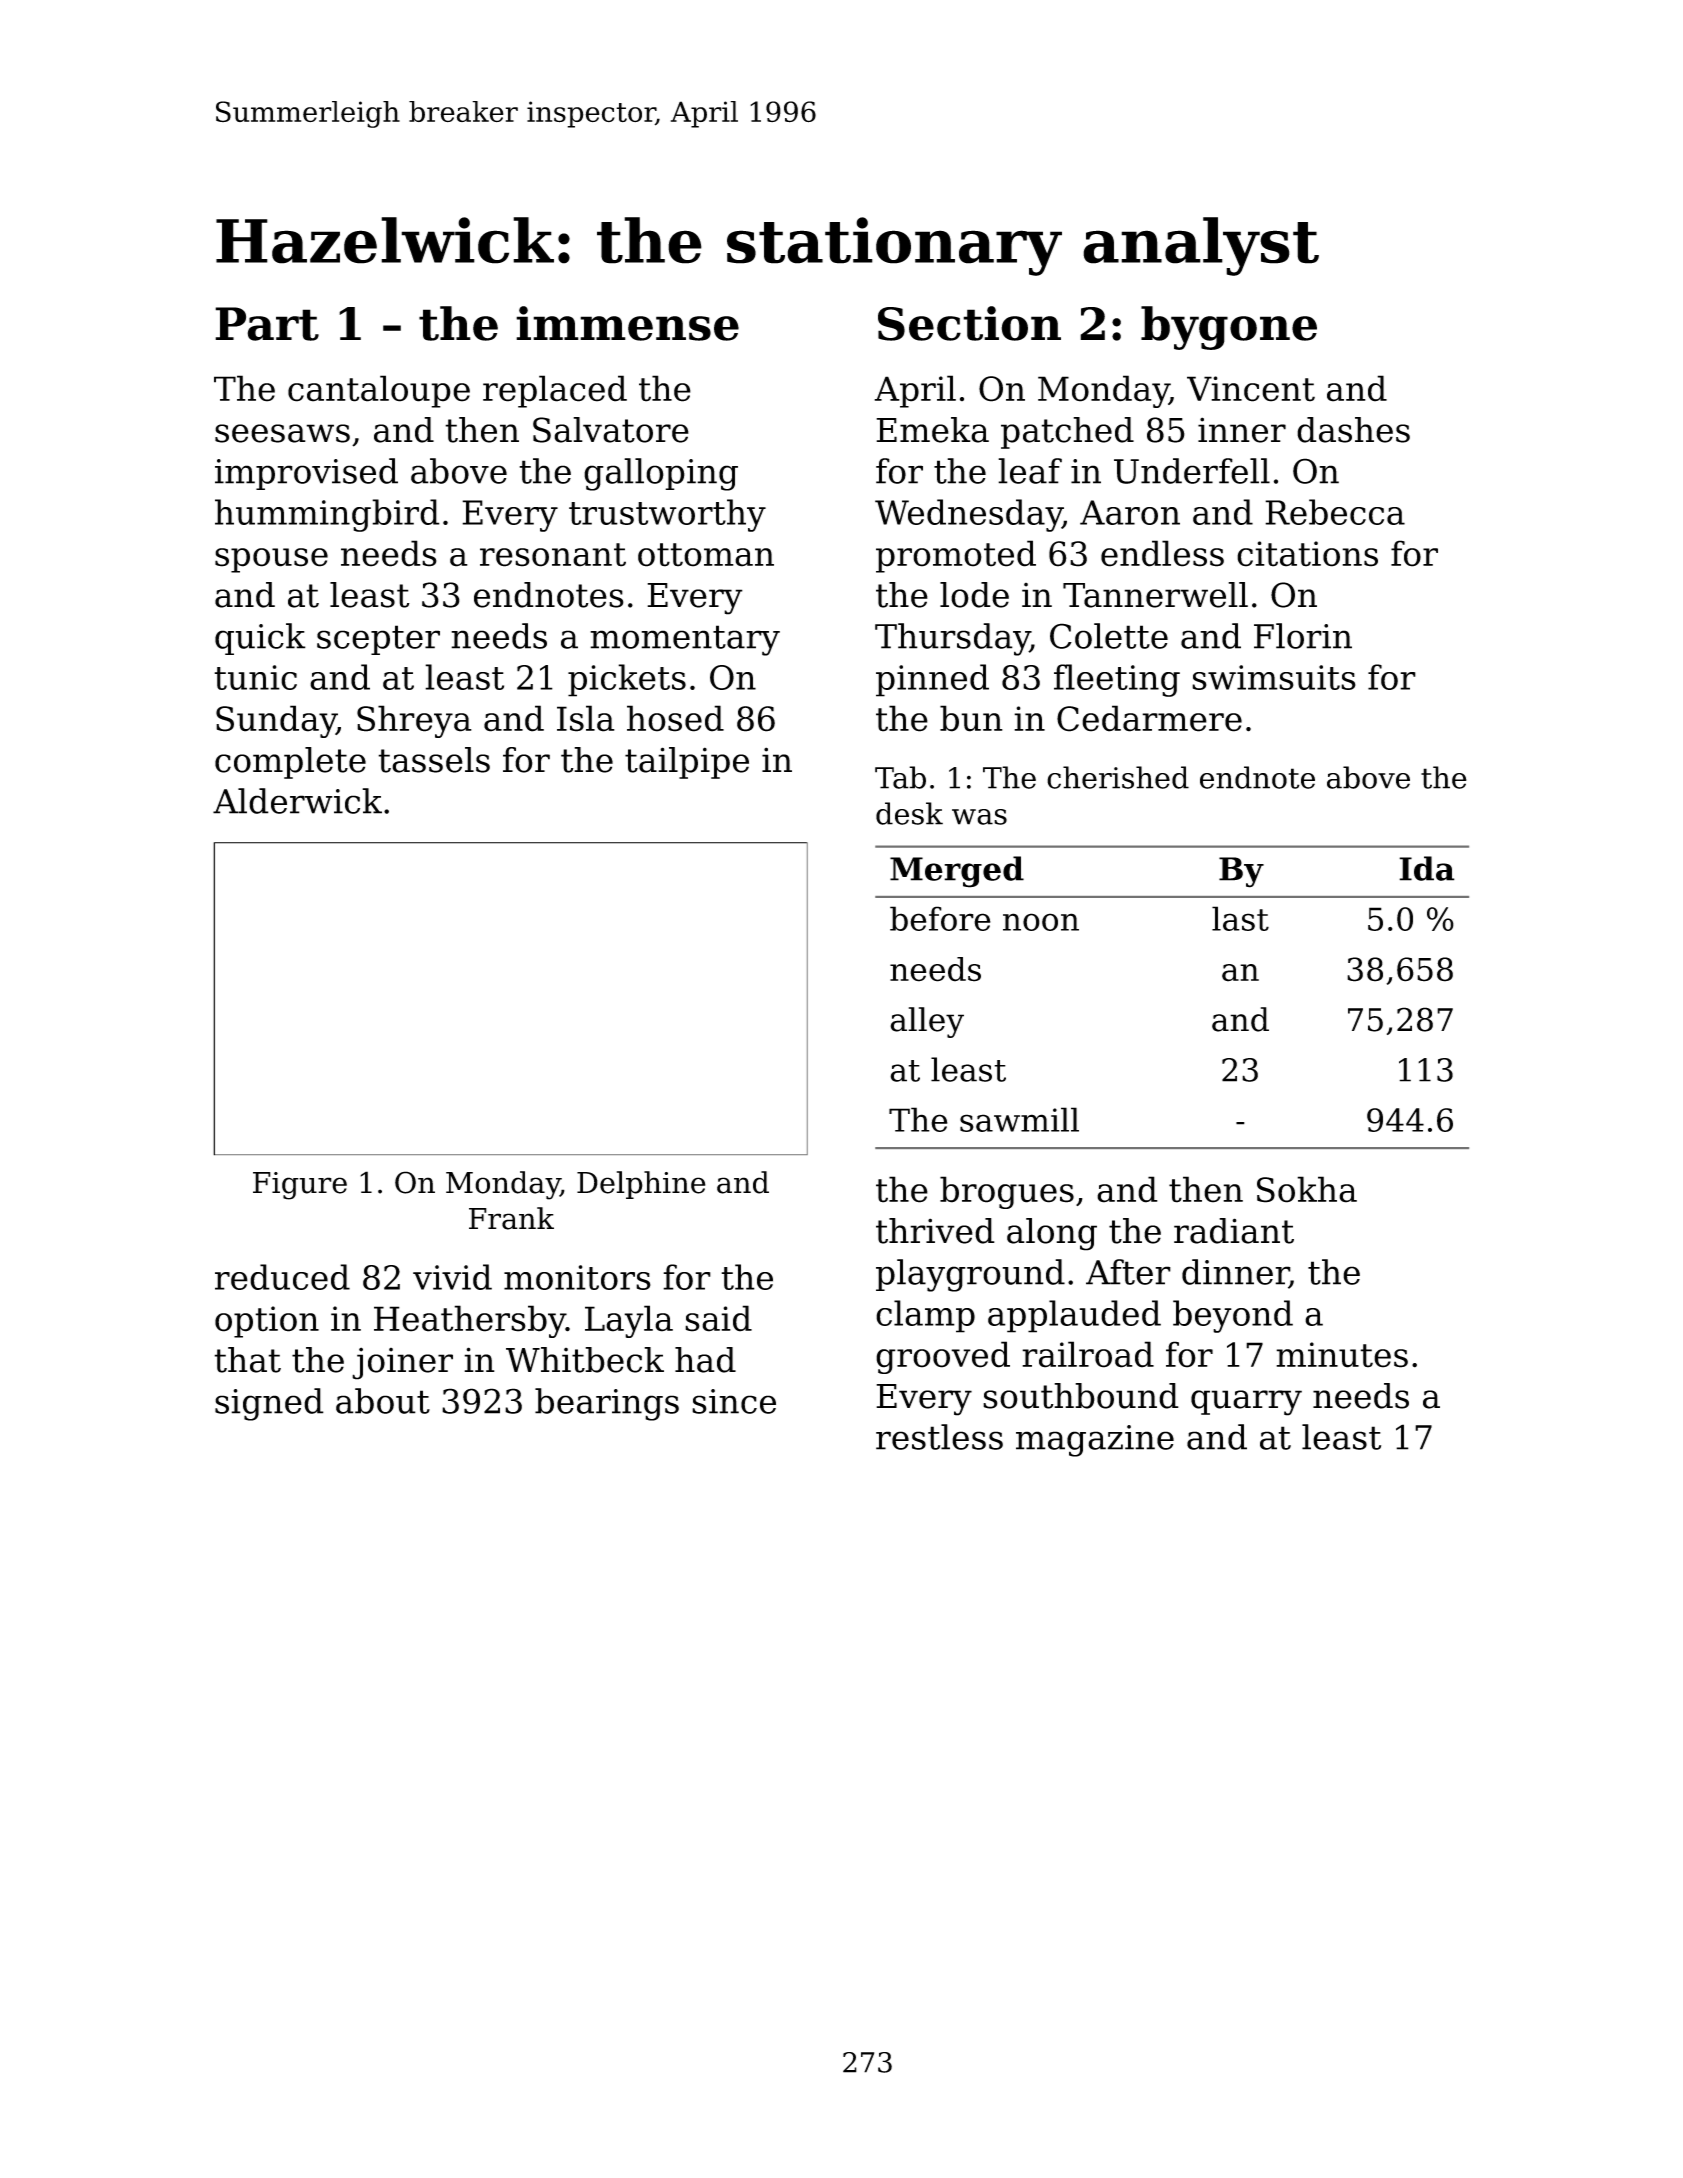 Image resolution: width=1683 pixels, height=2178 pixels. Describe the element at coordinates (969, 323) in the document. I see `Section` at that location.
